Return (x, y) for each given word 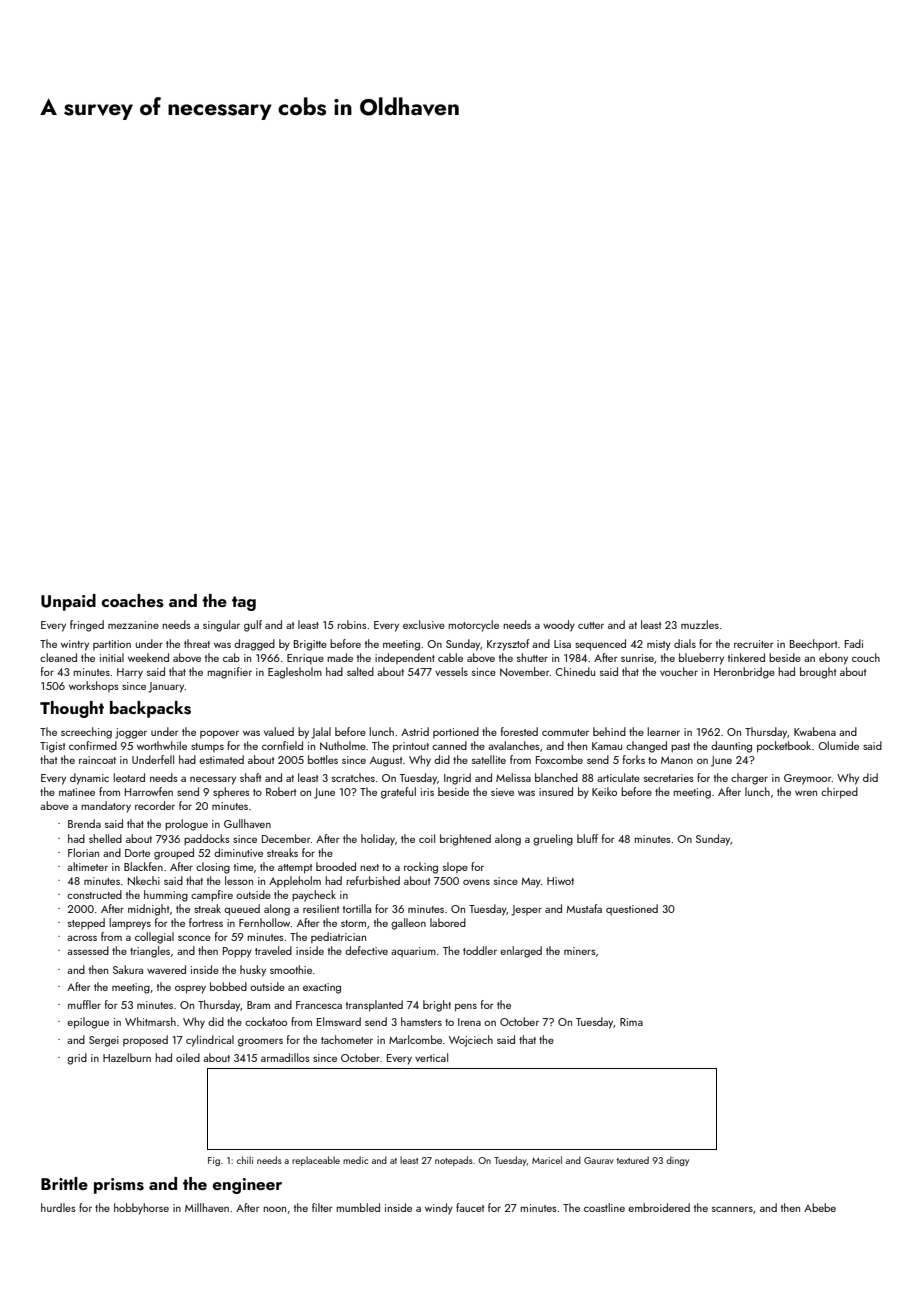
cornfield (282, 745)
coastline (604, 1207)
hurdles (58, 1207)
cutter (591, 625)
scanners (732, 1209)
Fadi (854, 643)
